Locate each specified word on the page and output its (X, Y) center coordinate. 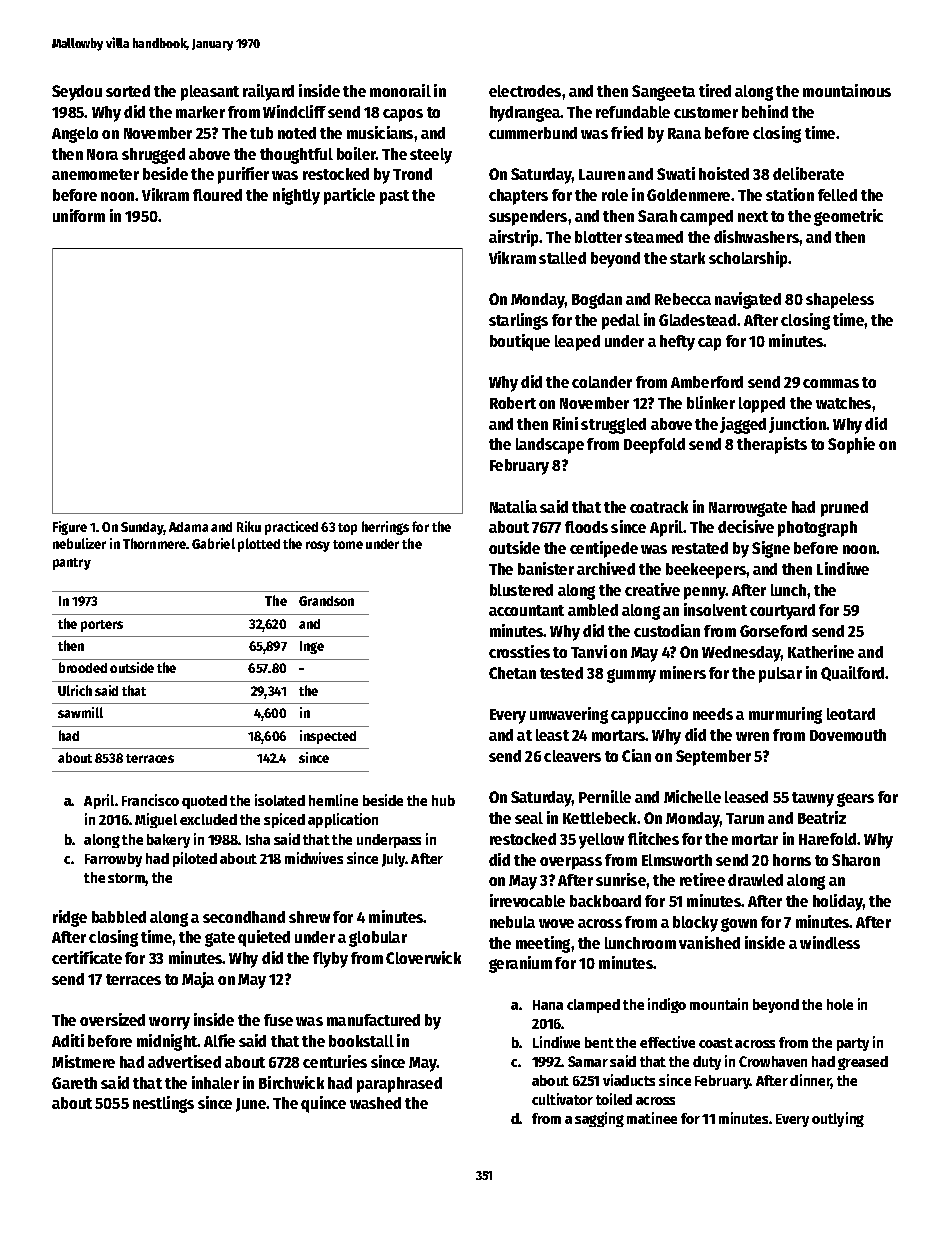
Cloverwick (423, 957)
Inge (312, 647)
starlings (518, 321)
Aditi (68, 1040)
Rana (684, 133)
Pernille (605, 796)
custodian (667, 630)
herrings (385, 528)
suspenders (528, 218)
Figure (70, 528)
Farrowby (113, 860)
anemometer (95, 174)
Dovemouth (848, 735)
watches (843, 403)
